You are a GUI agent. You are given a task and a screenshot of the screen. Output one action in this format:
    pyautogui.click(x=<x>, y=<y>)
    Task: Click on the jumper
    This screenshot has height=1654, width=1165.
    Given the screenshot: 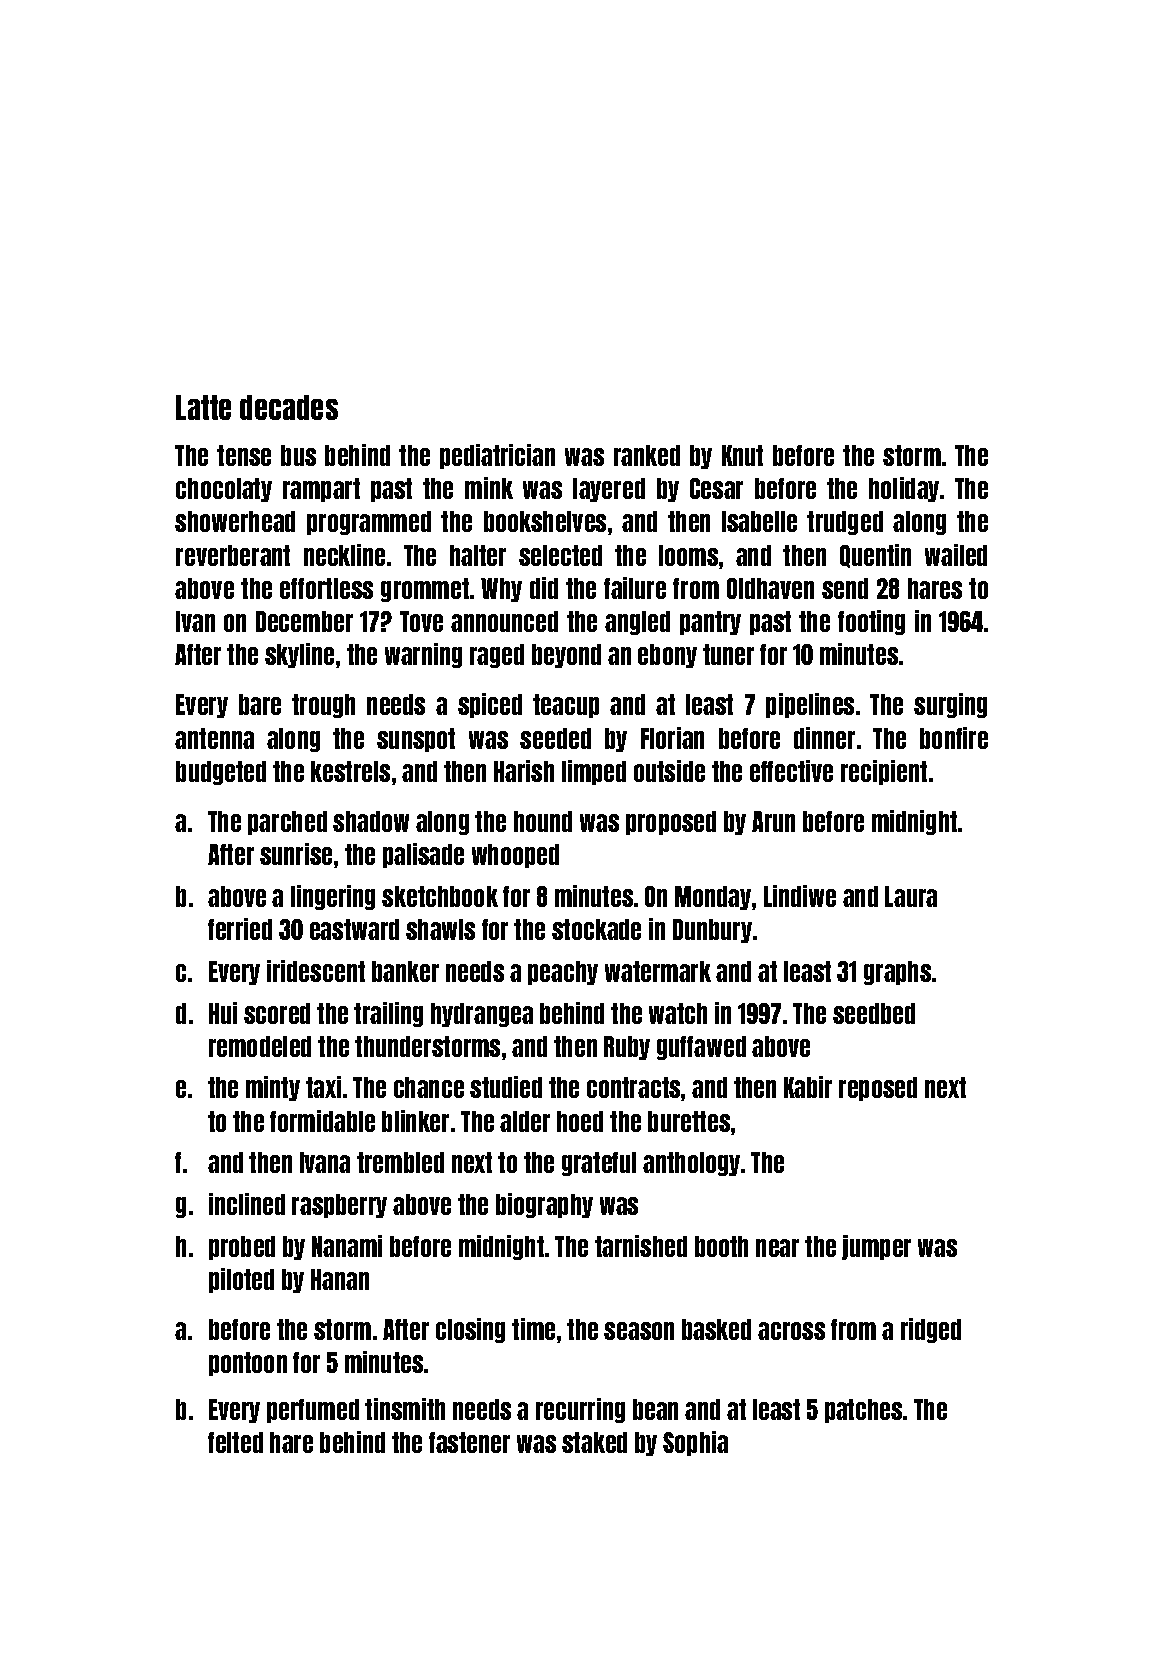 What is the action you would take?
    pyautogui.click(x=876, y=1247)
